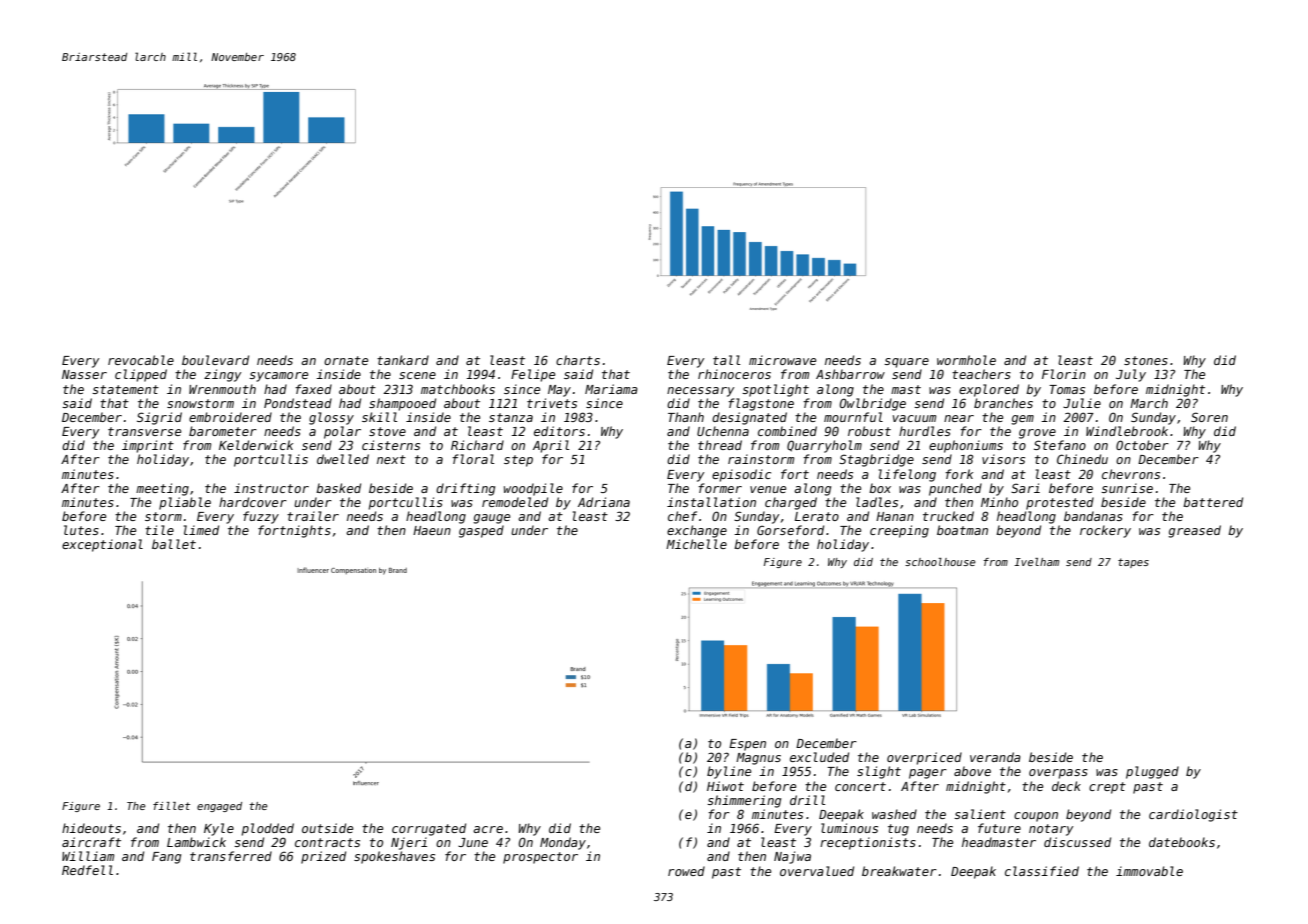 Image resolution: width=1308 pixels, height=924 pixels. What do you see at coordinates (966, 360) in the image?
I see `wormhole` at bounding box center [966, 360].
